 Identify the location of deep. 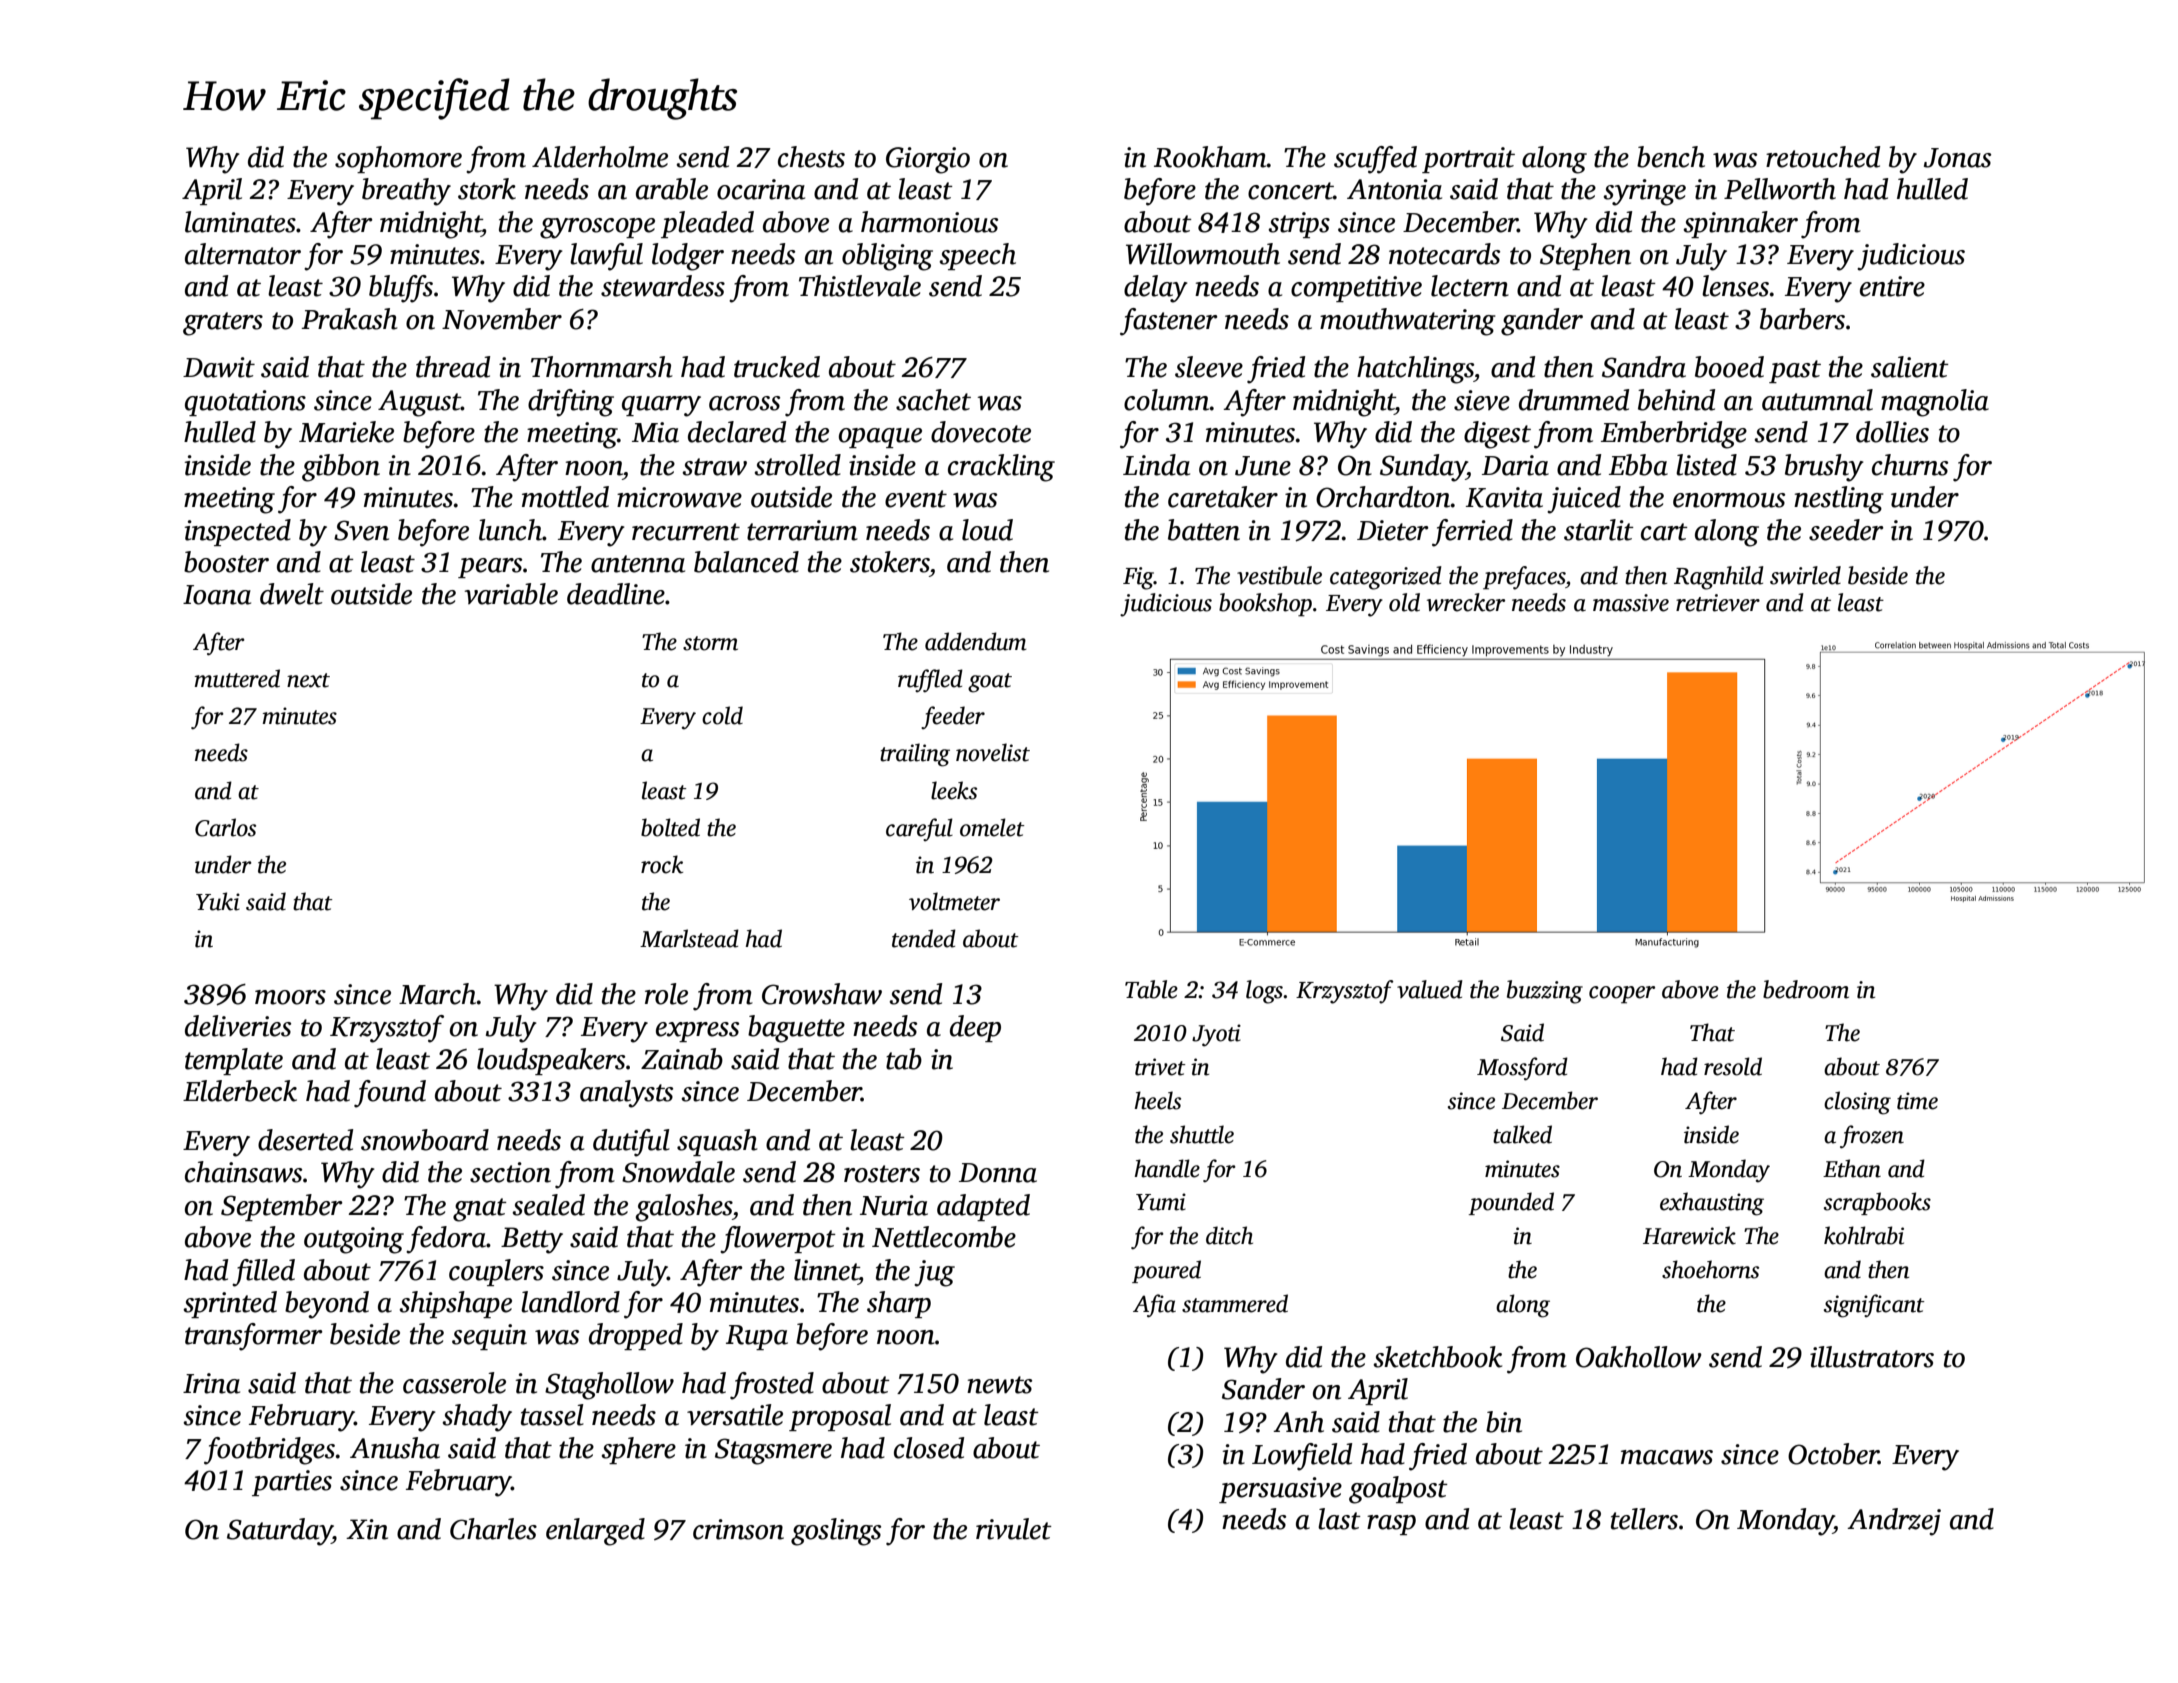
(975, 1028).
